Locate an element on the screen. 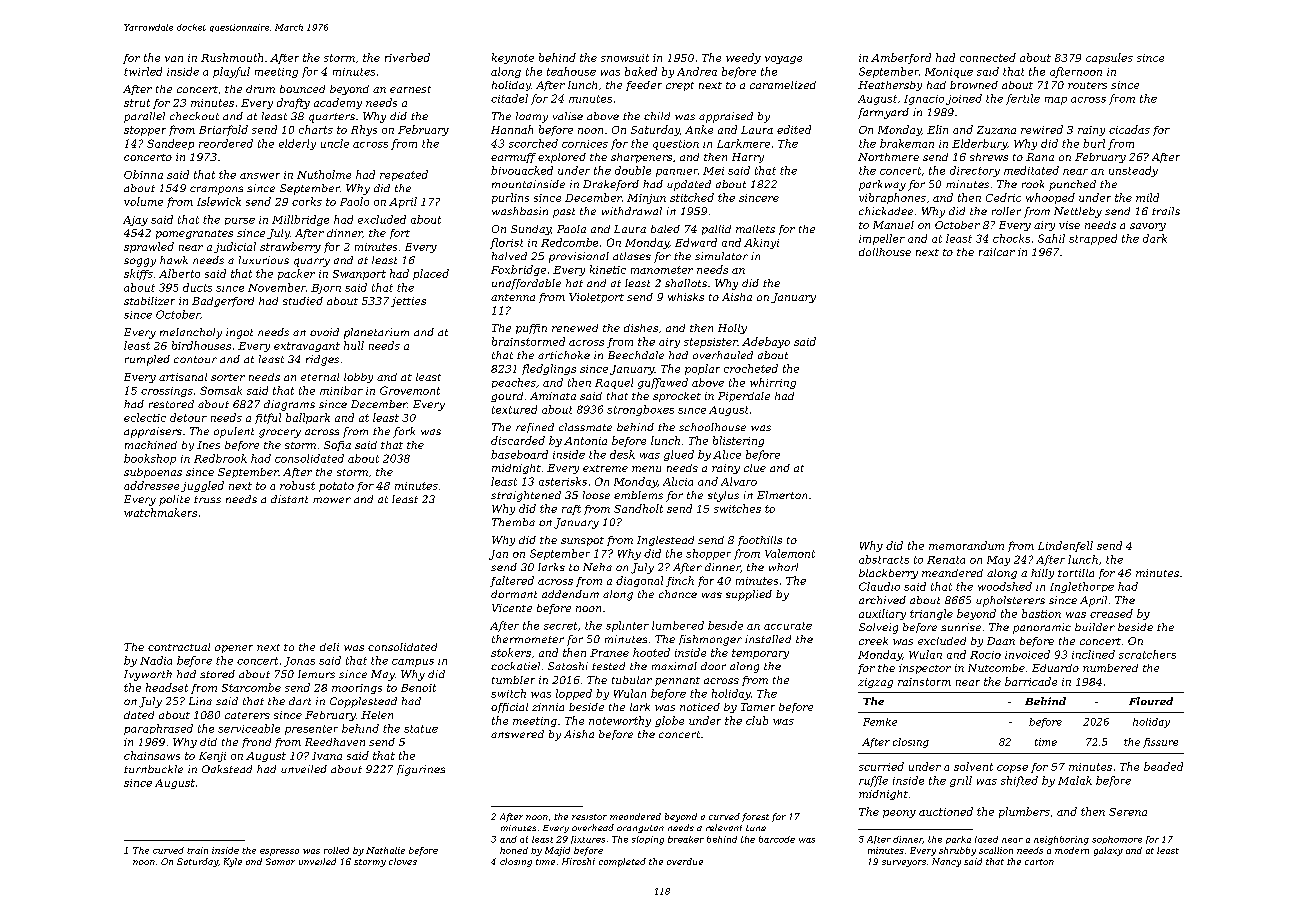 This screenshot has height=924, width=1308. Rhys is located at coordinates (364, 130).
